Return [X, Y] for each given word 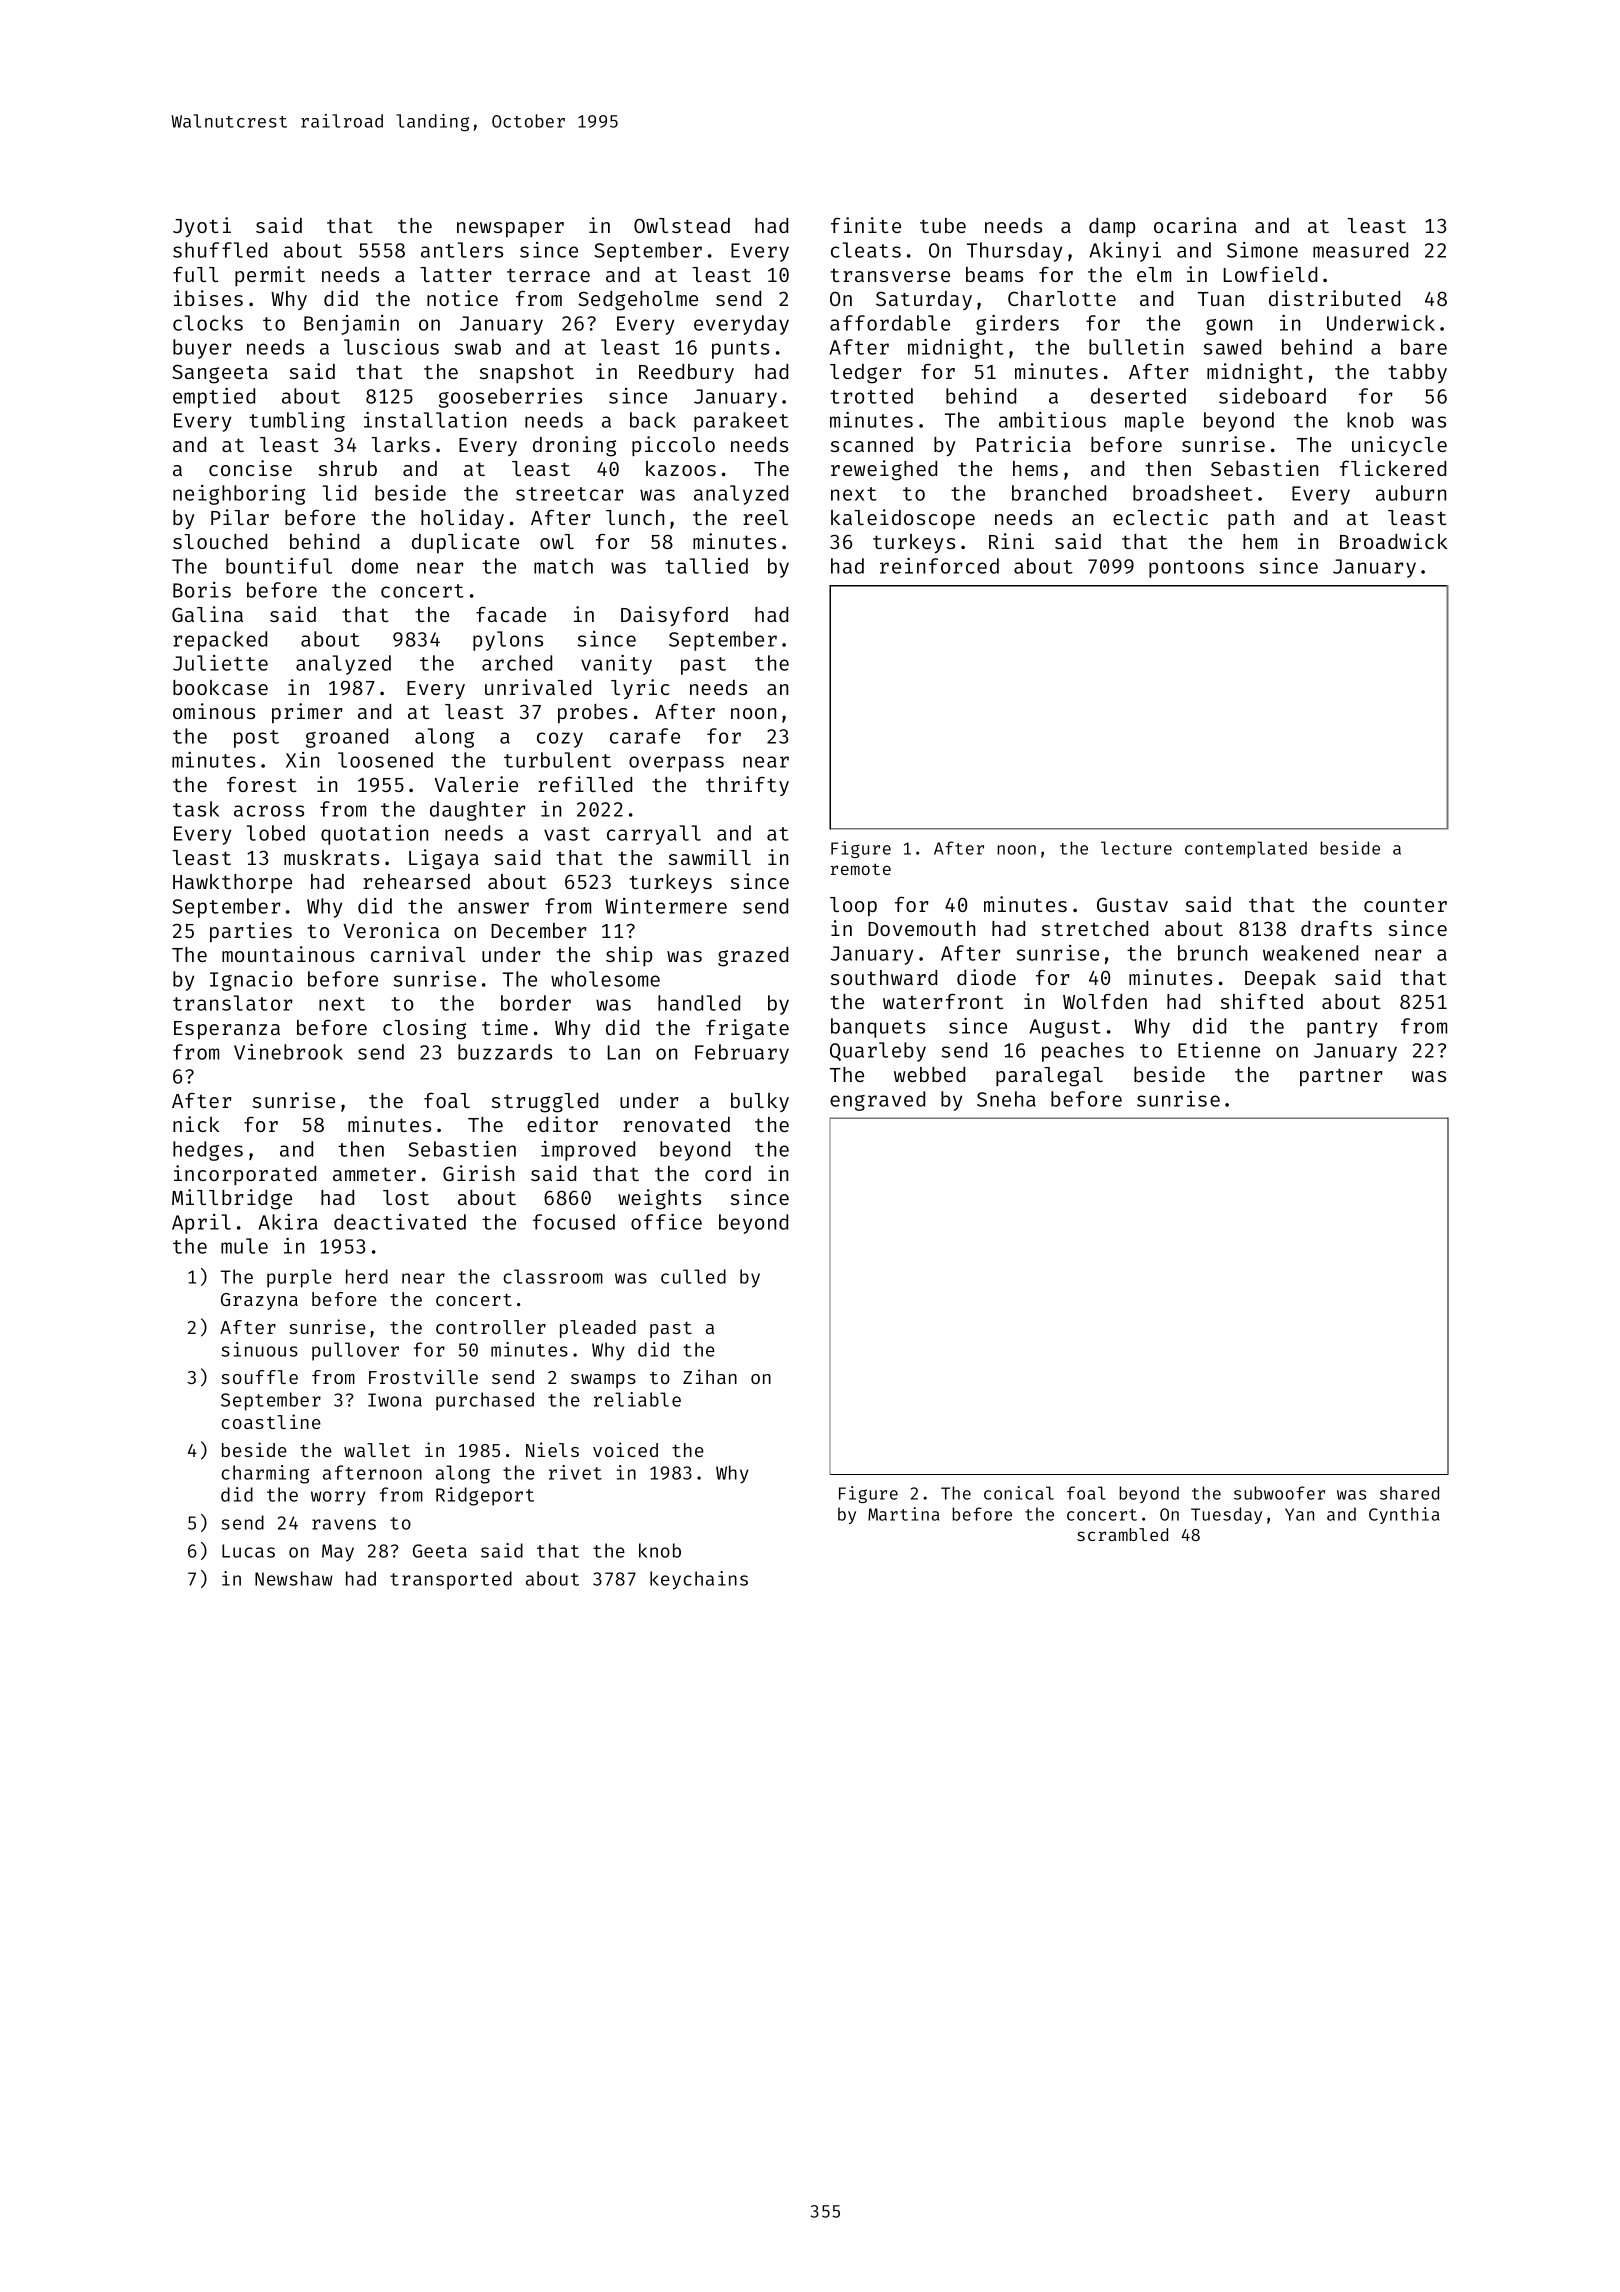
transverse [890, 275]
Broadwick [1393, 541]
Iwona [395, 1400]
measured [1360, 250]
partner [1341, 1077]
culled [693, 1276]
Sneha [1006, 1099]
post [256, 739]
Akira [288, 1222]
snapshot [527, 373]
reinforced [939, 566]
